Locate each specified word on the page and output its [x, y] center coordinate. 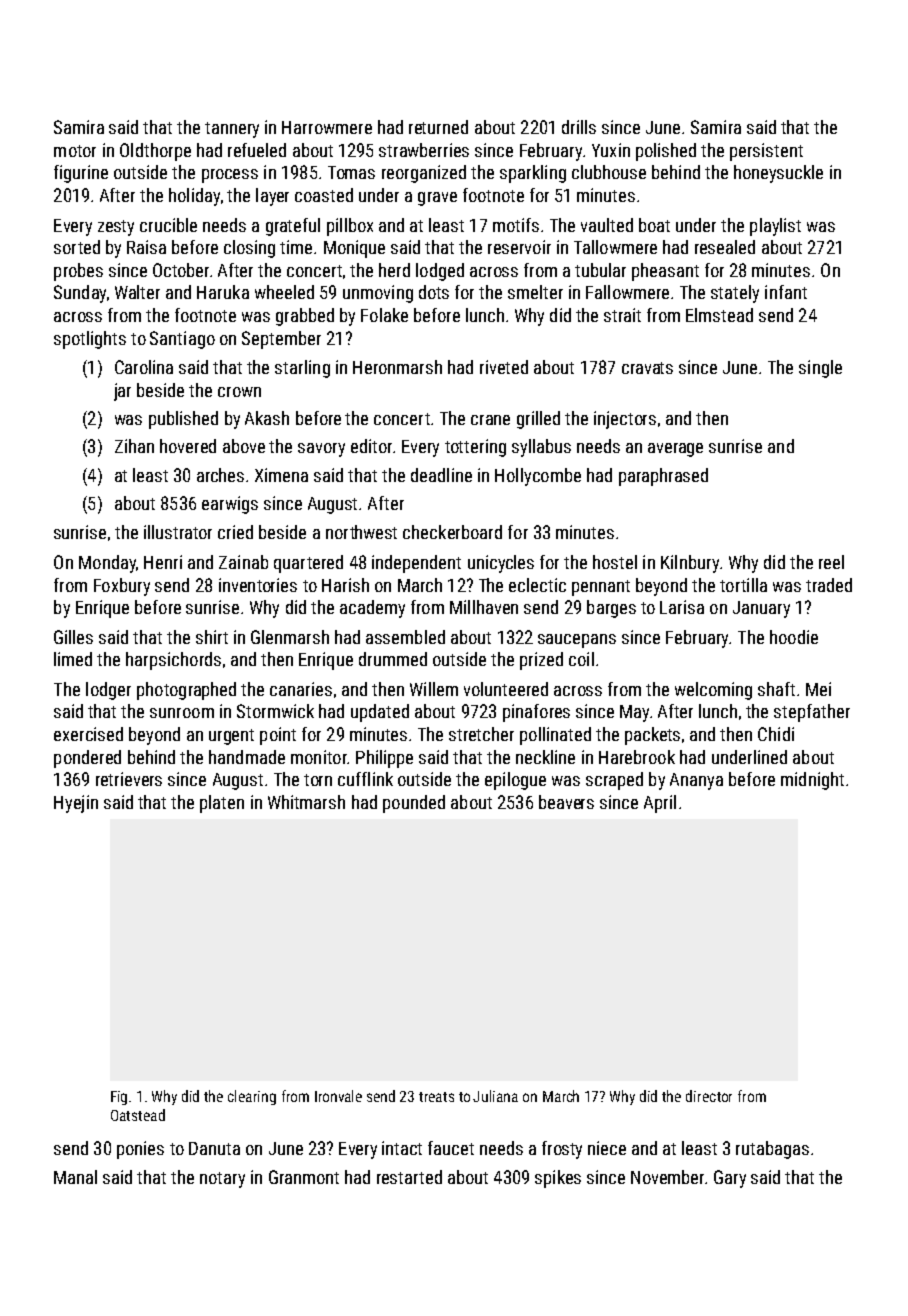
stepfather [812, 713]
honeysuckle [778, 174]
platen [222, 804]
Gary [730, 1179]
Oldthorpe [155, 152]
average [675, 450]
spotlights [90, 340]
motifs [516, 225]
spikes [558, 1179]
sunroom [182, 713]
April [660, 804]
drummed [393, 659]
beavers [566, 802]
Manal [75, 1177]
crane [490, 420]
